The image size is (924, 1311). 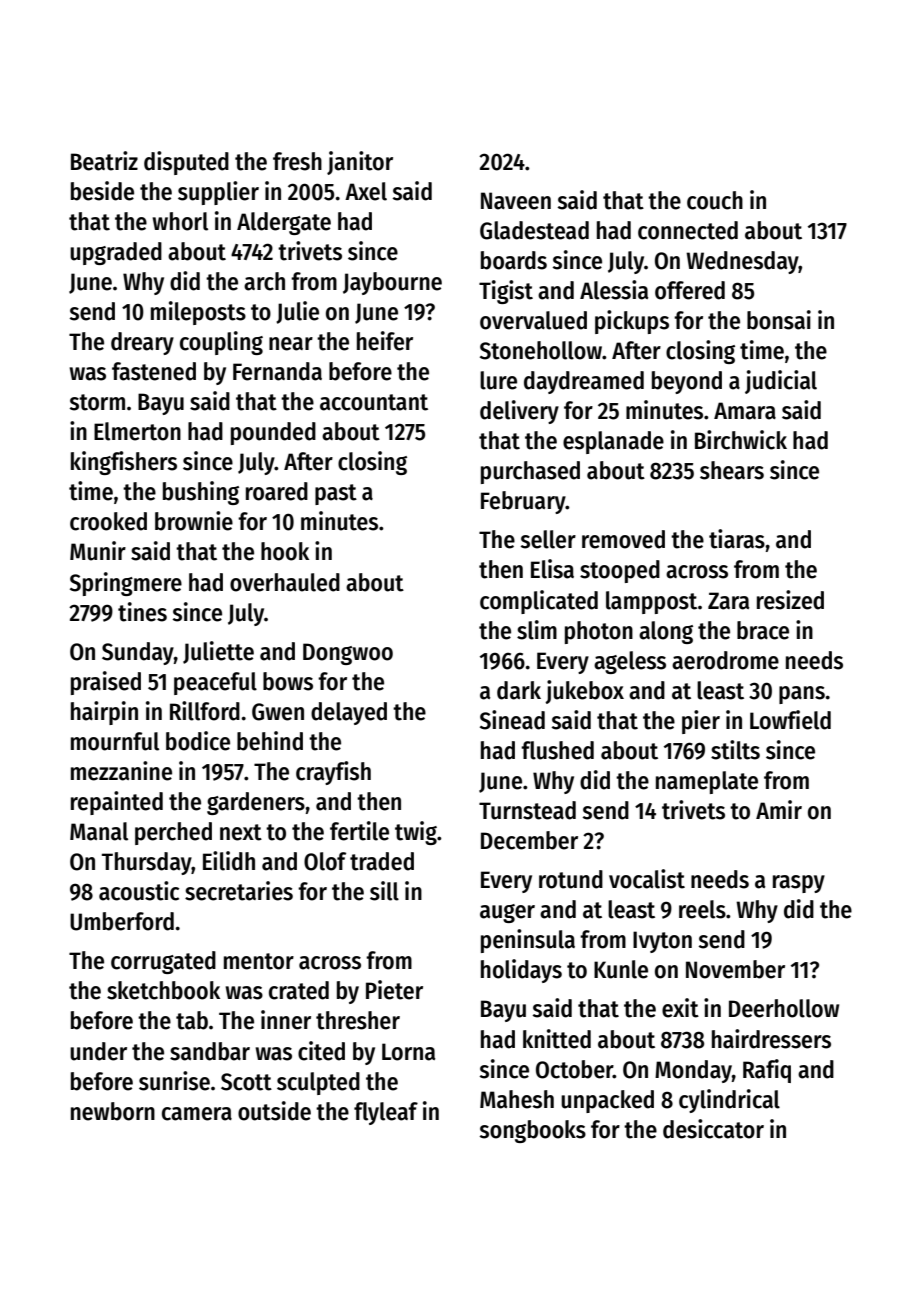 I want to click on Rillford, so click(x=205, y=711).
